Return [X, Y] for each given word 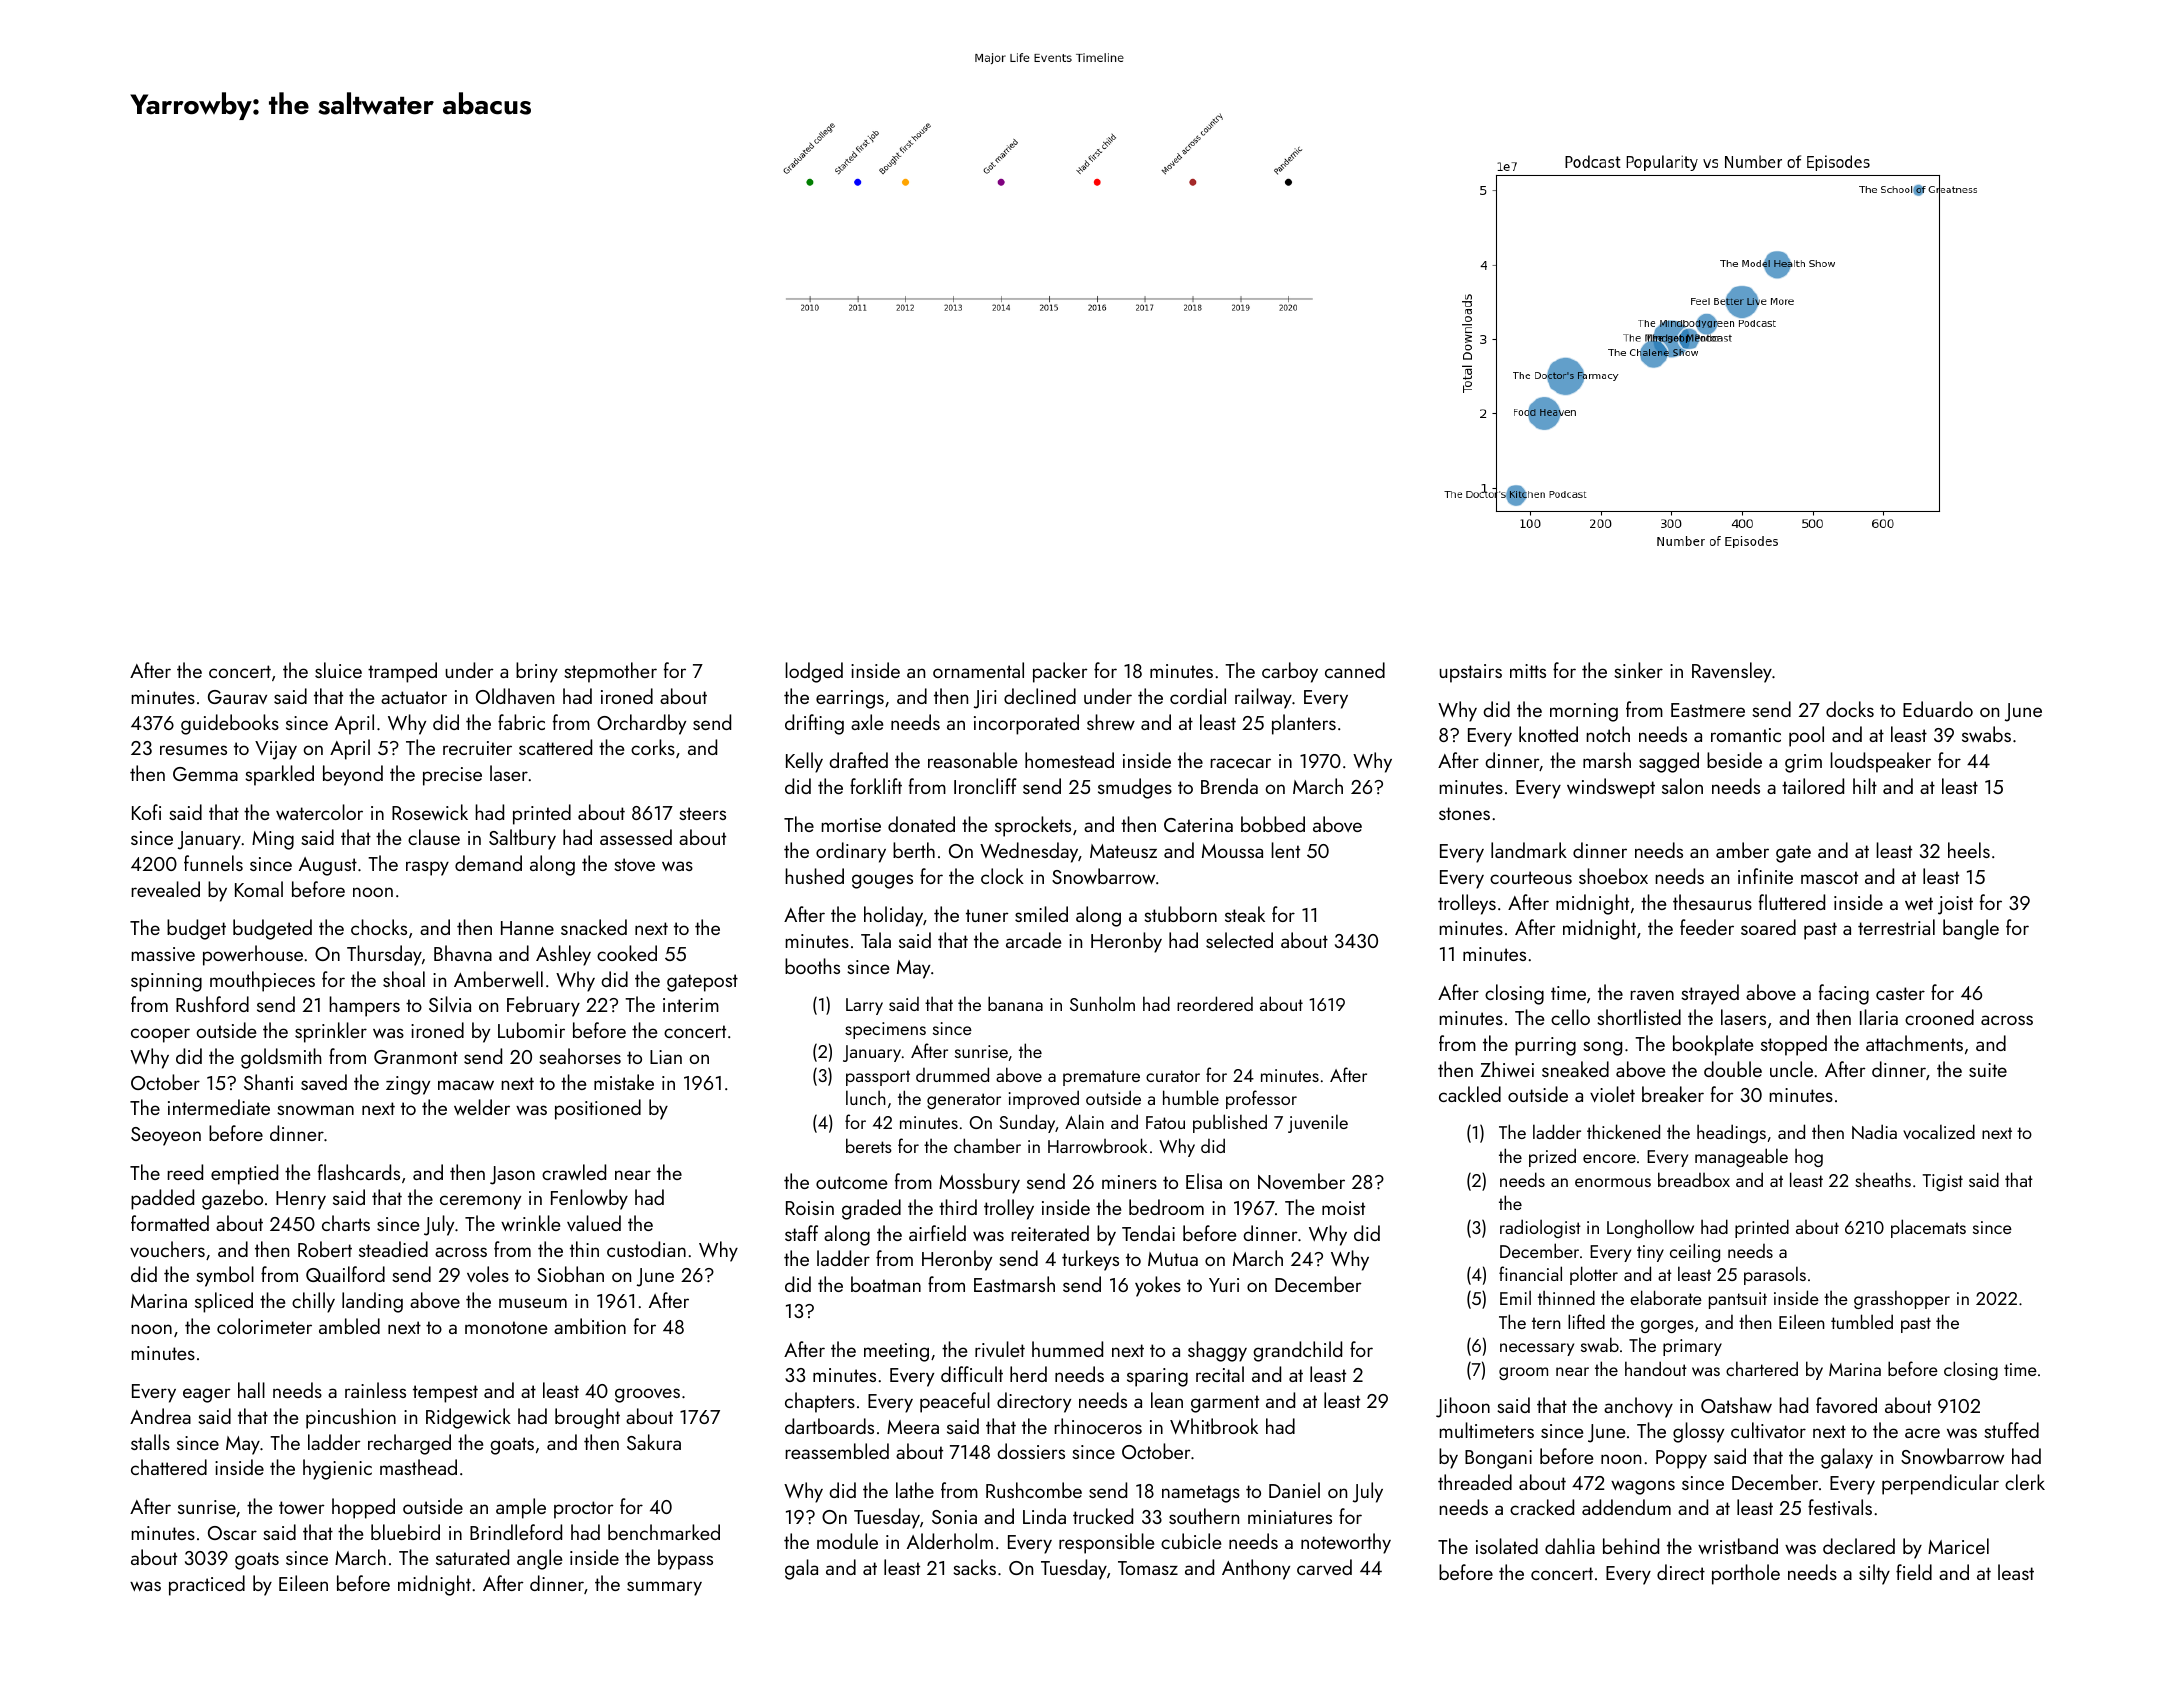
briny [537, 672]
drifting [814, 724]
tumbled [1862, 1321]
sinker [1638, 670]
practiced [207, 1585]
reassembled [837, 1451]
